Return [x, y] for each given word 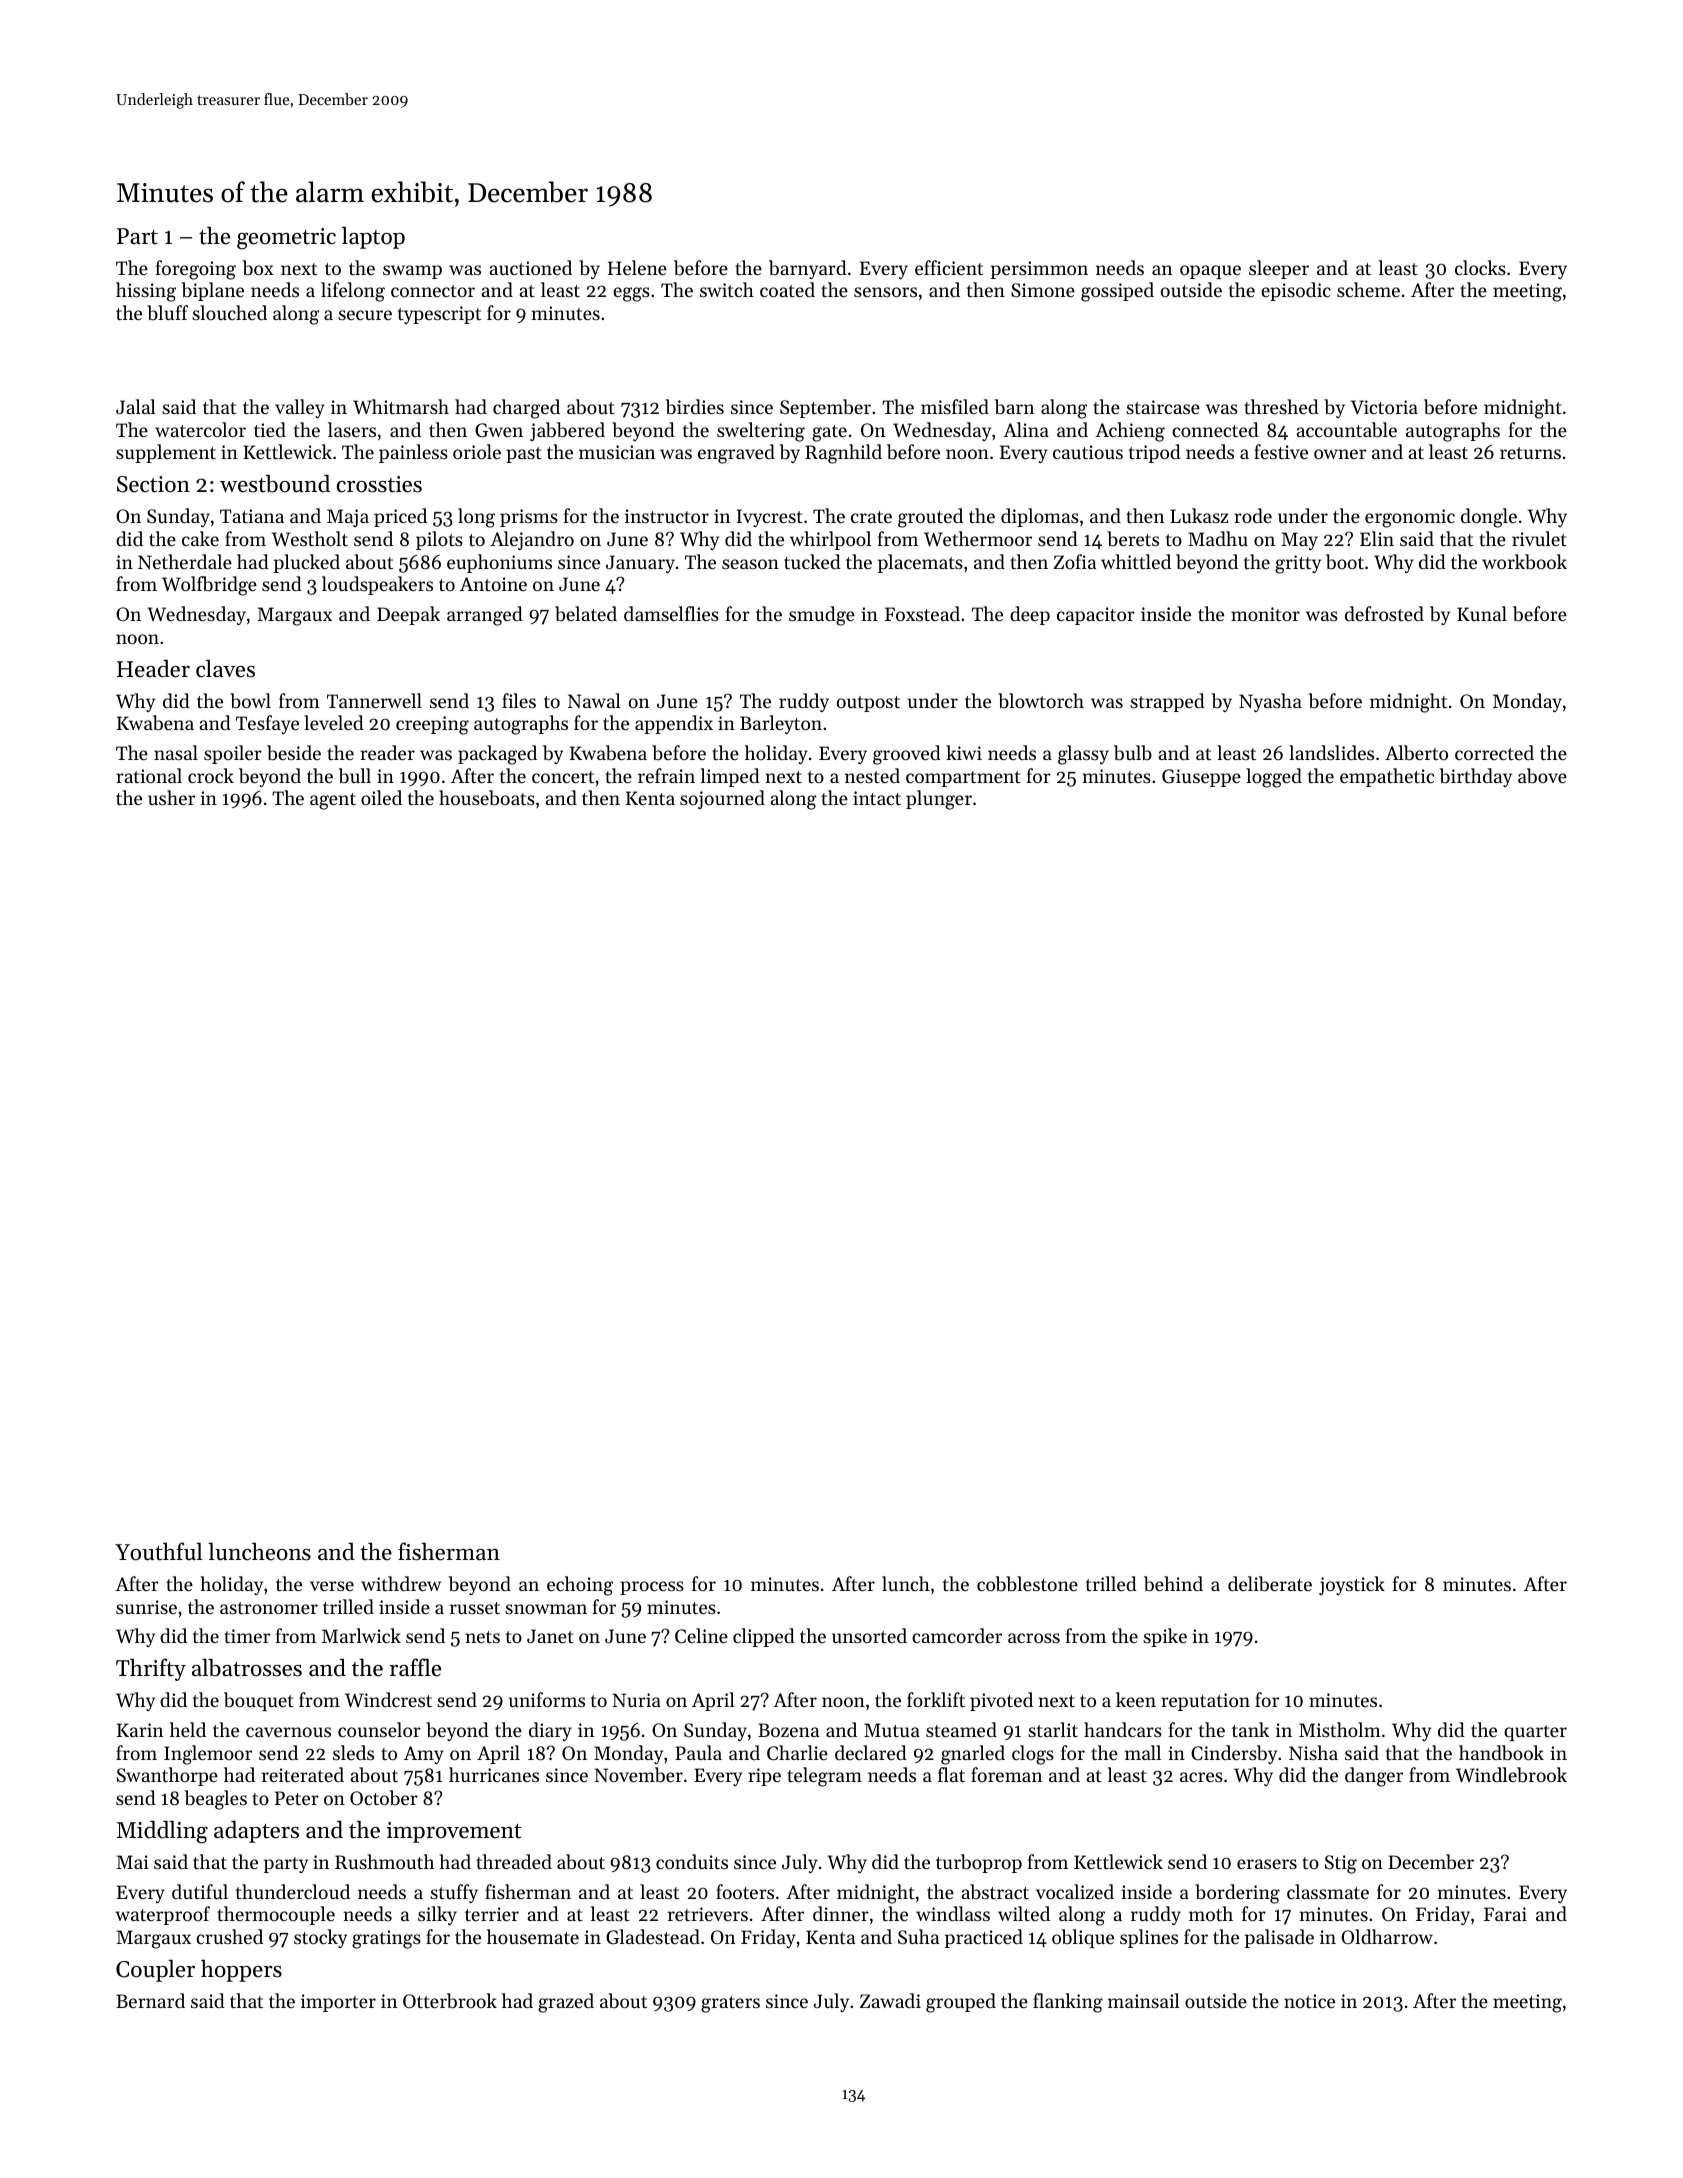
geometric [286, 239]
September [825, 408]
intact [877, 798]
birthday [1475, 777]
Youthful [158, 1551]
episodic [1296, 291]
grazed [566, 2003]
